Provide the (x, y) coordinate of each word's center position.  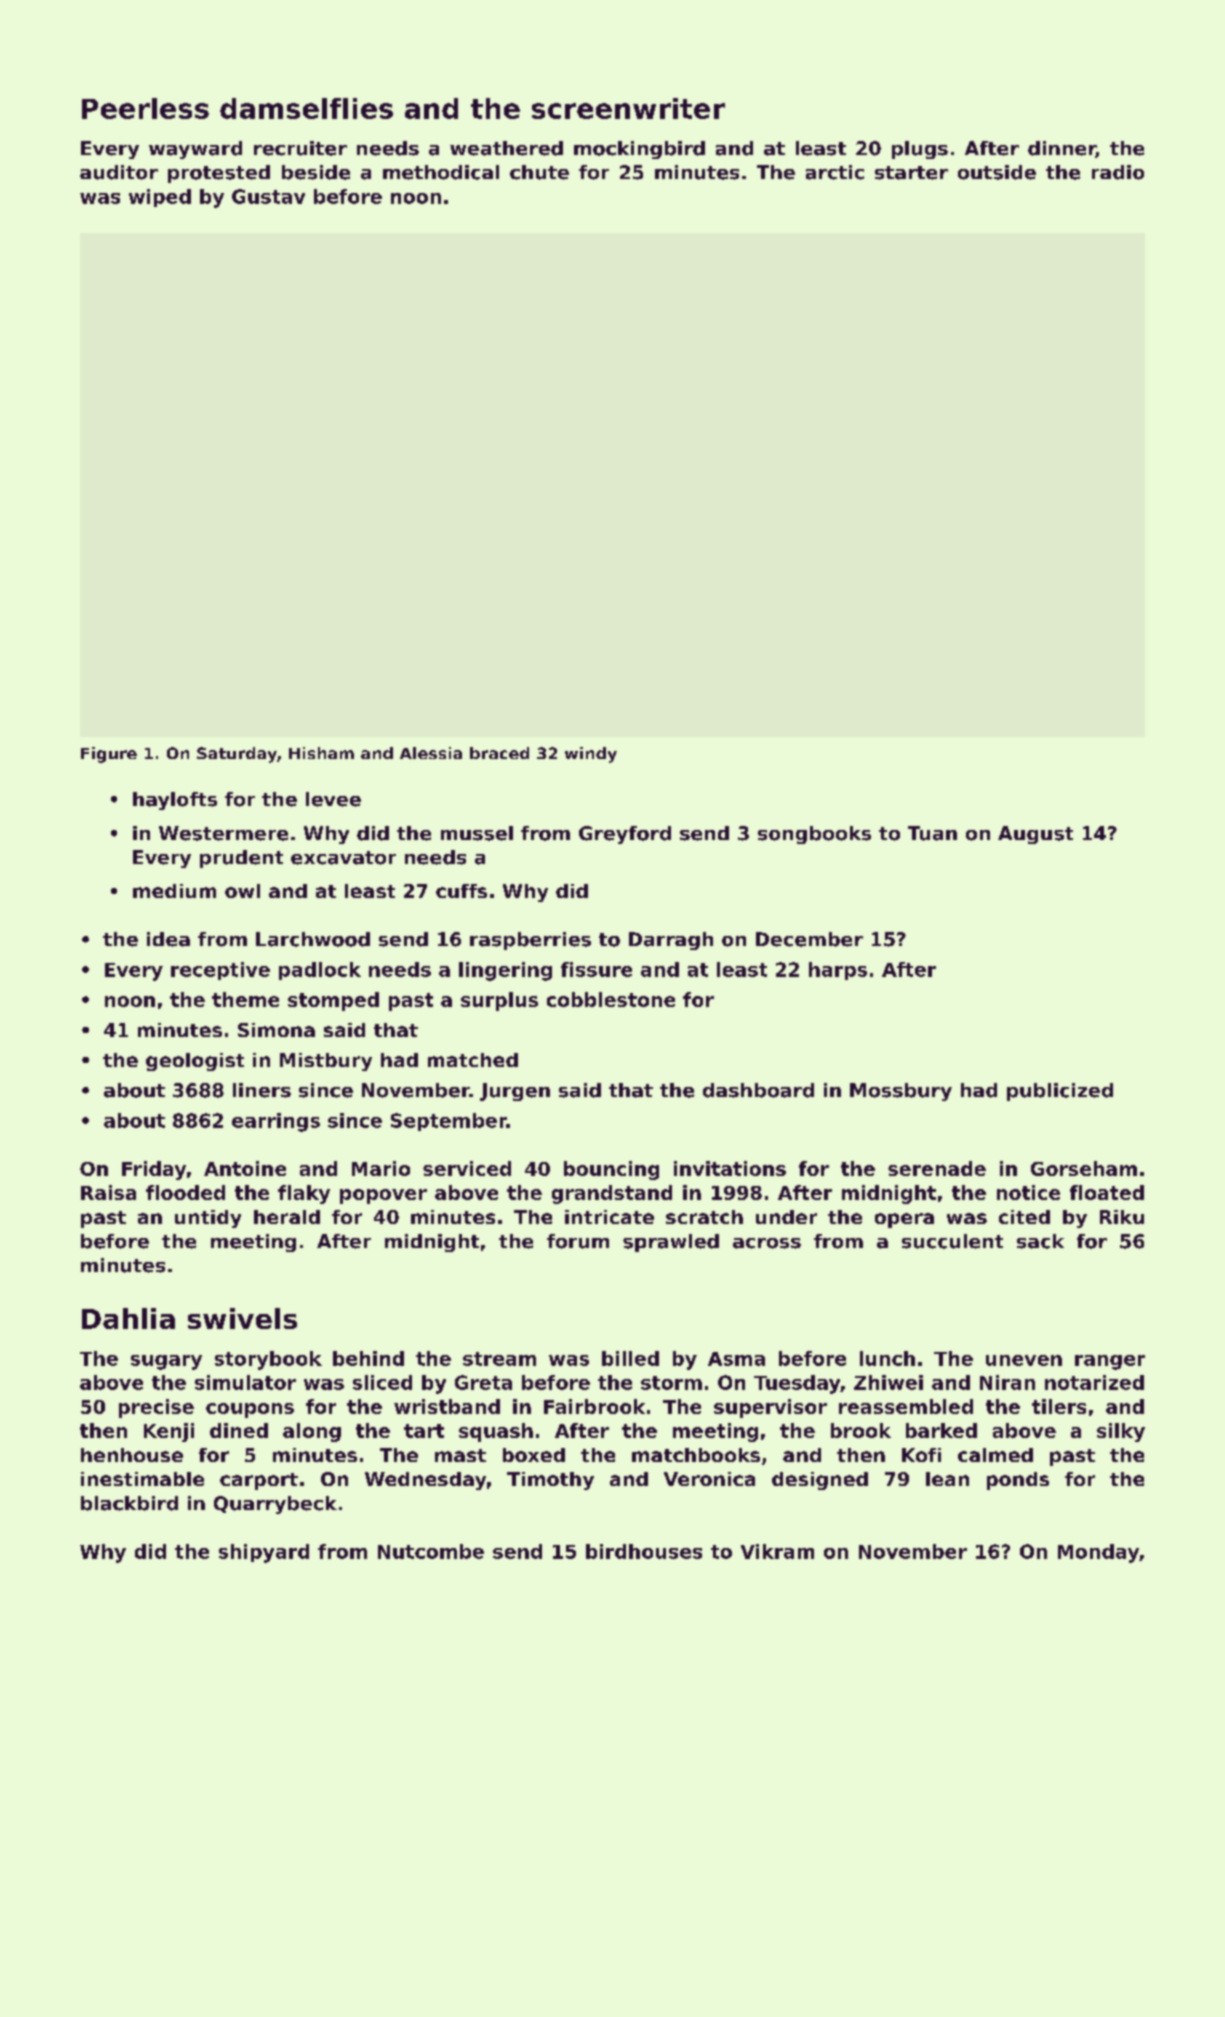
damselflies (306, 108)
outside (997, 172)
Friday (154, 1170)
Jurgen (515, 1092)
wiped (160, 198)
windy (591, 755)
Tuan (932, 833)
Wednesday (425, 1481)
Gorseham (1084, 1168)
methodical (441, 172)
